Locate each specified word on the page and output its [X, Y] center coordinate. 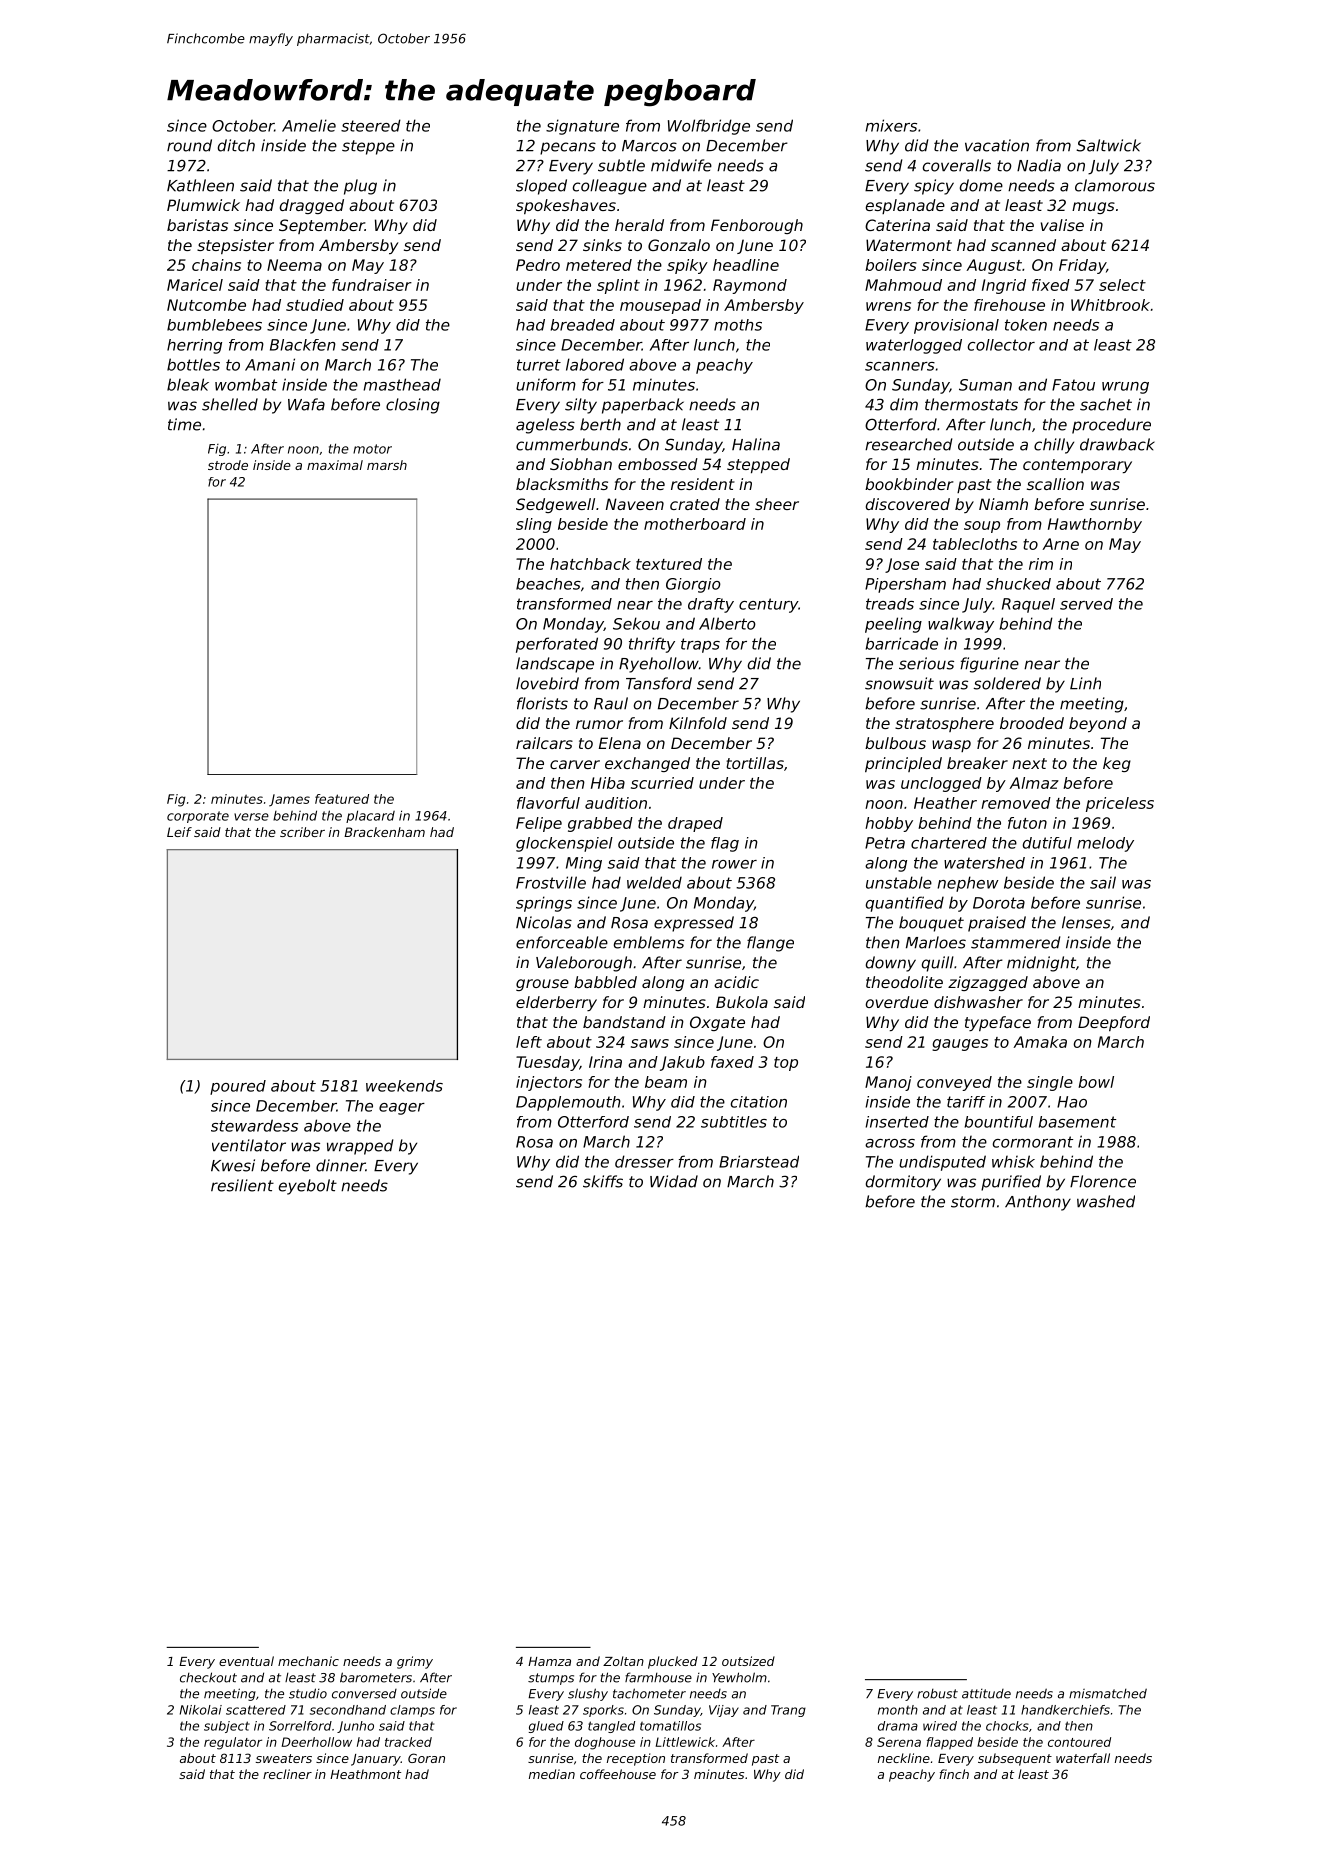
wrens [888, 306]
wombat [246, 384]
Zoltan [623, 1661]
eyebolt [308, 1187]
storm [973, 1202]
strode [228, 465]
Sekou [636, 623]
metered [599, 265]
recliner [287, 1774]
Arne [1060, 544]
